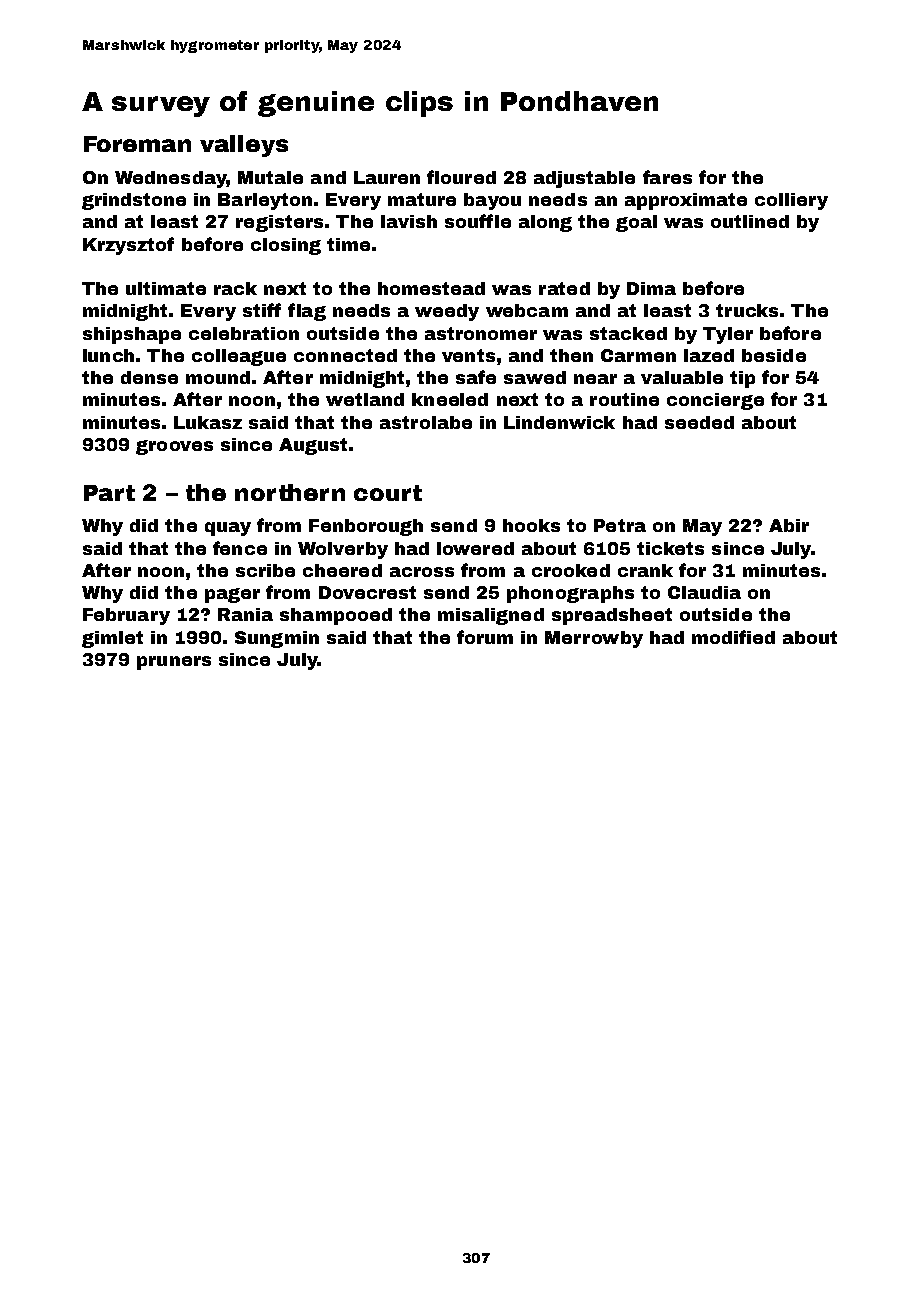  What do you see at coordinates (174, 447) in the page?
I see `grooves` at bounding box center [174, 447].
